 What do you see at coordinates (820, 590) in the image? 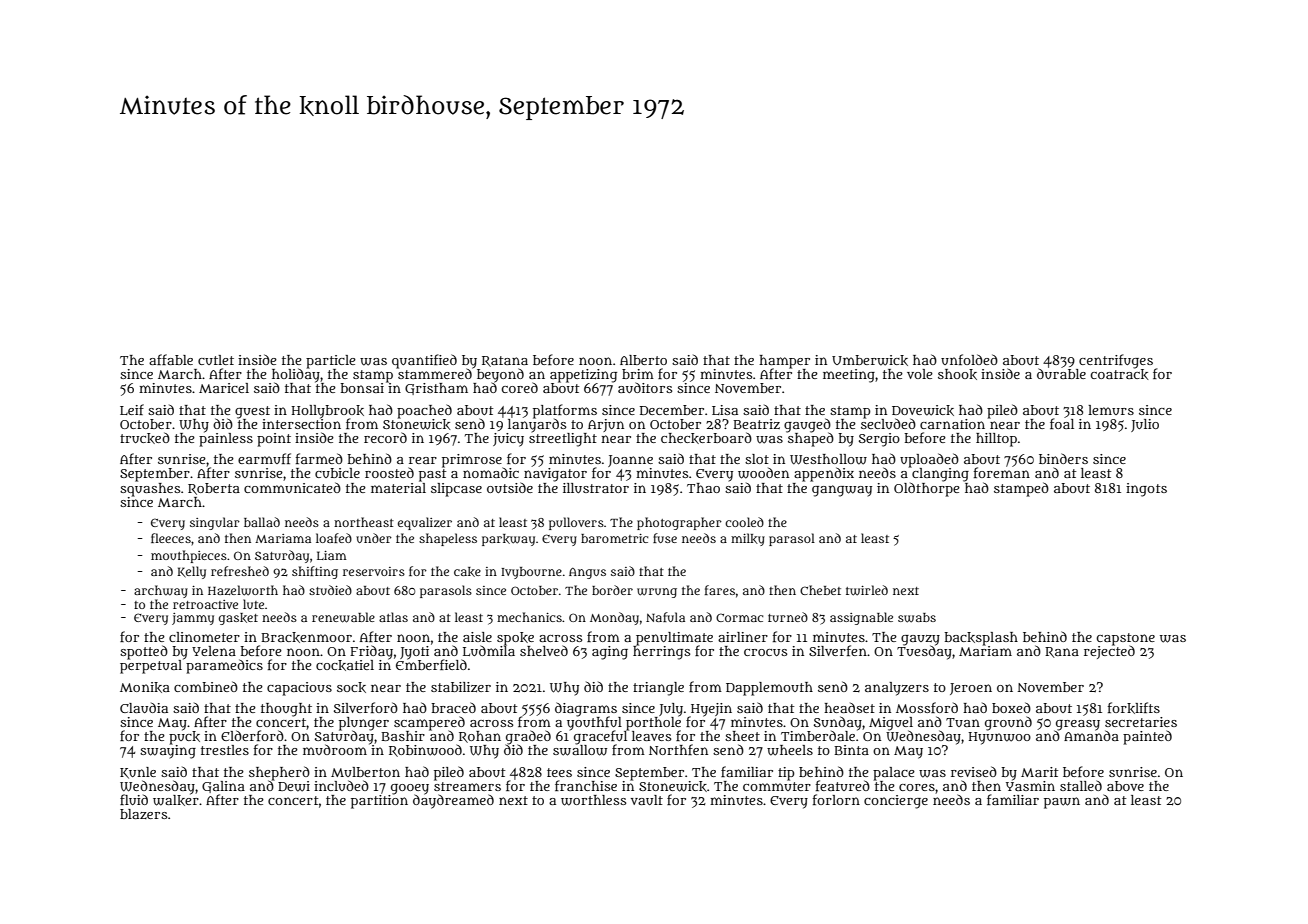
I see `Chebet` at bounding box center [820, 590].
